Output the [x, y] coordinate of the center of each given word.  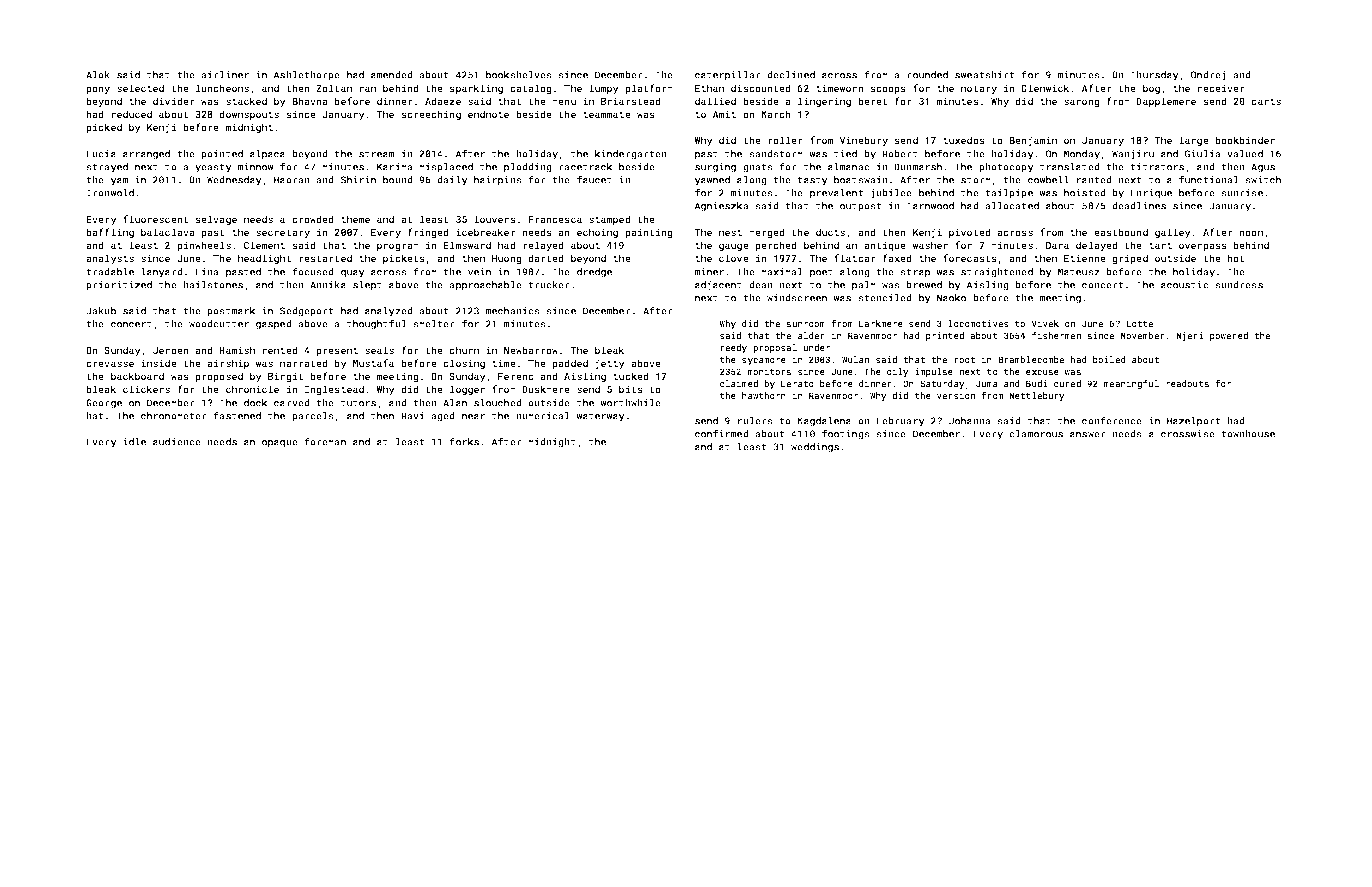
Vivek [1045, 323]
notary [979, 89]
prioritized [119, 286]
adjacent [718, 286]
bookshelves [519, 75]
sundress [1239, 285]
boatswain [861, 180]
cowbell [1048, 180]
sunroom [805, 324]
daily [452, 181]
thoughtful [377, 324]
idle [134, 442]
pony [98, 90]
